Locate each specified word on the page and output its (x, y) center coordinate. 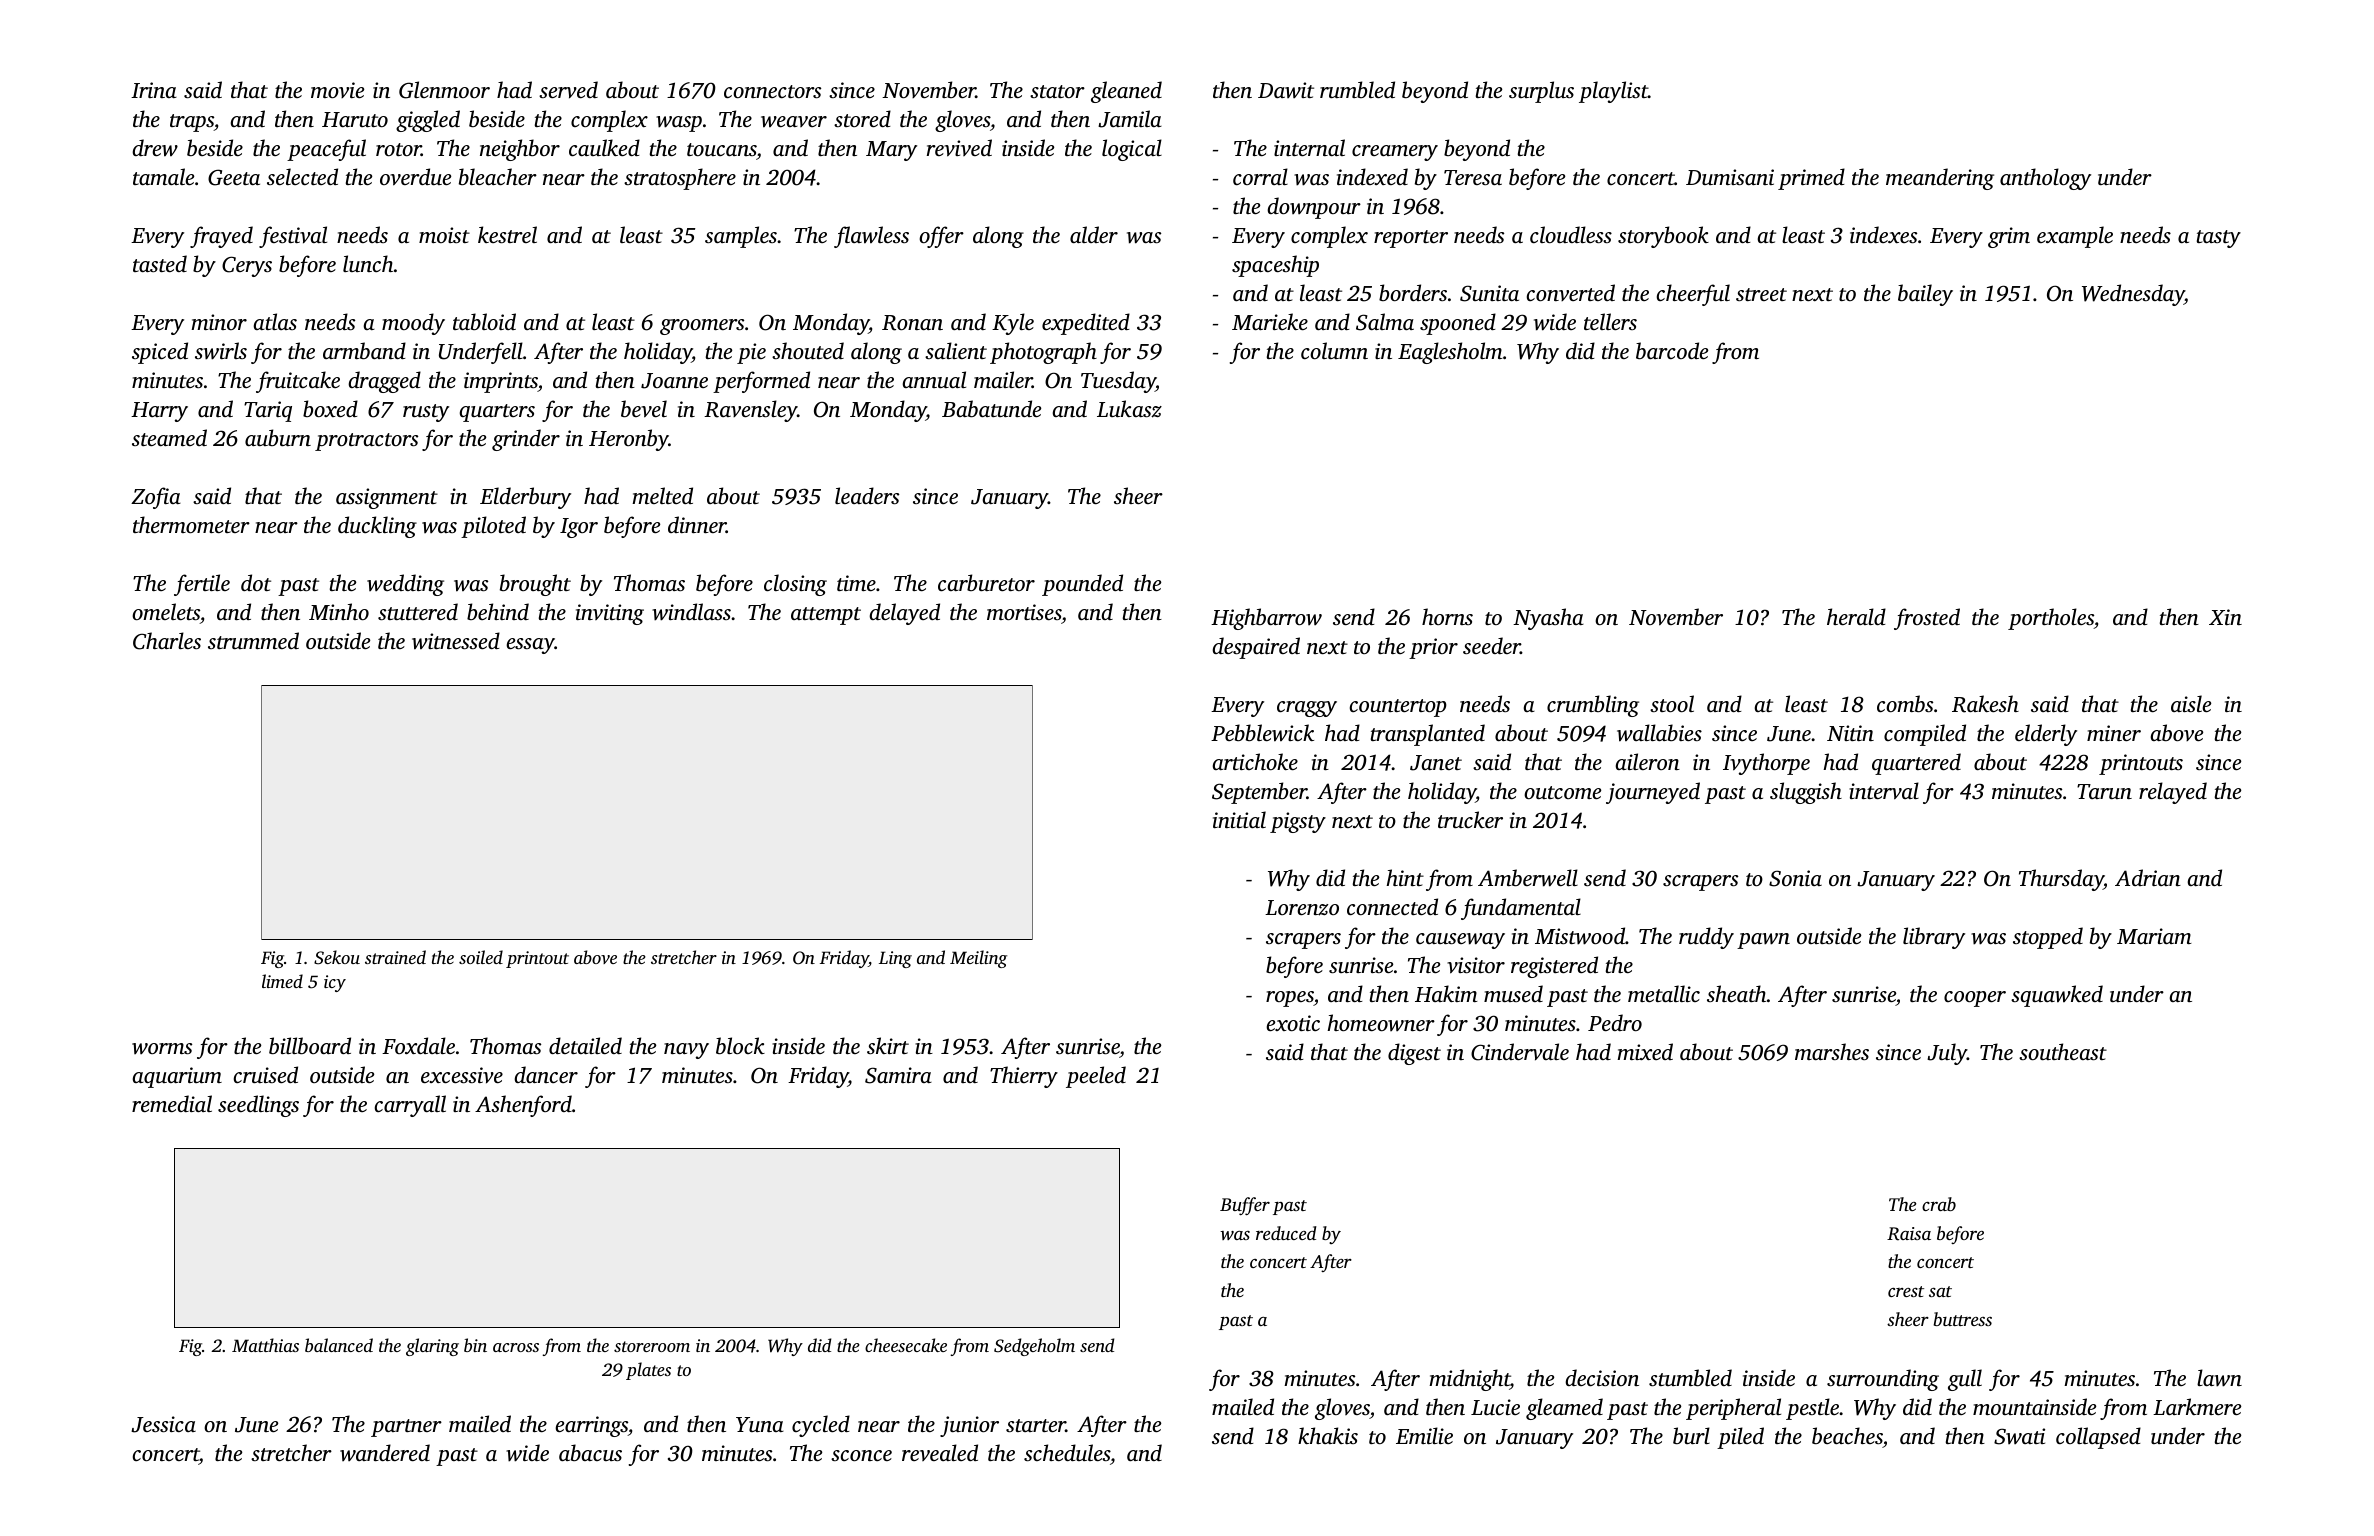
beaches (1847, 1435)
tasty (2219, 239)
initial (1239, 819)
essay (530, 646)
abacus (590, 1452)
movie (337, 90)
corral (1260, 176)
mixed (1645, 1051)
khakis (1328, 1435)
